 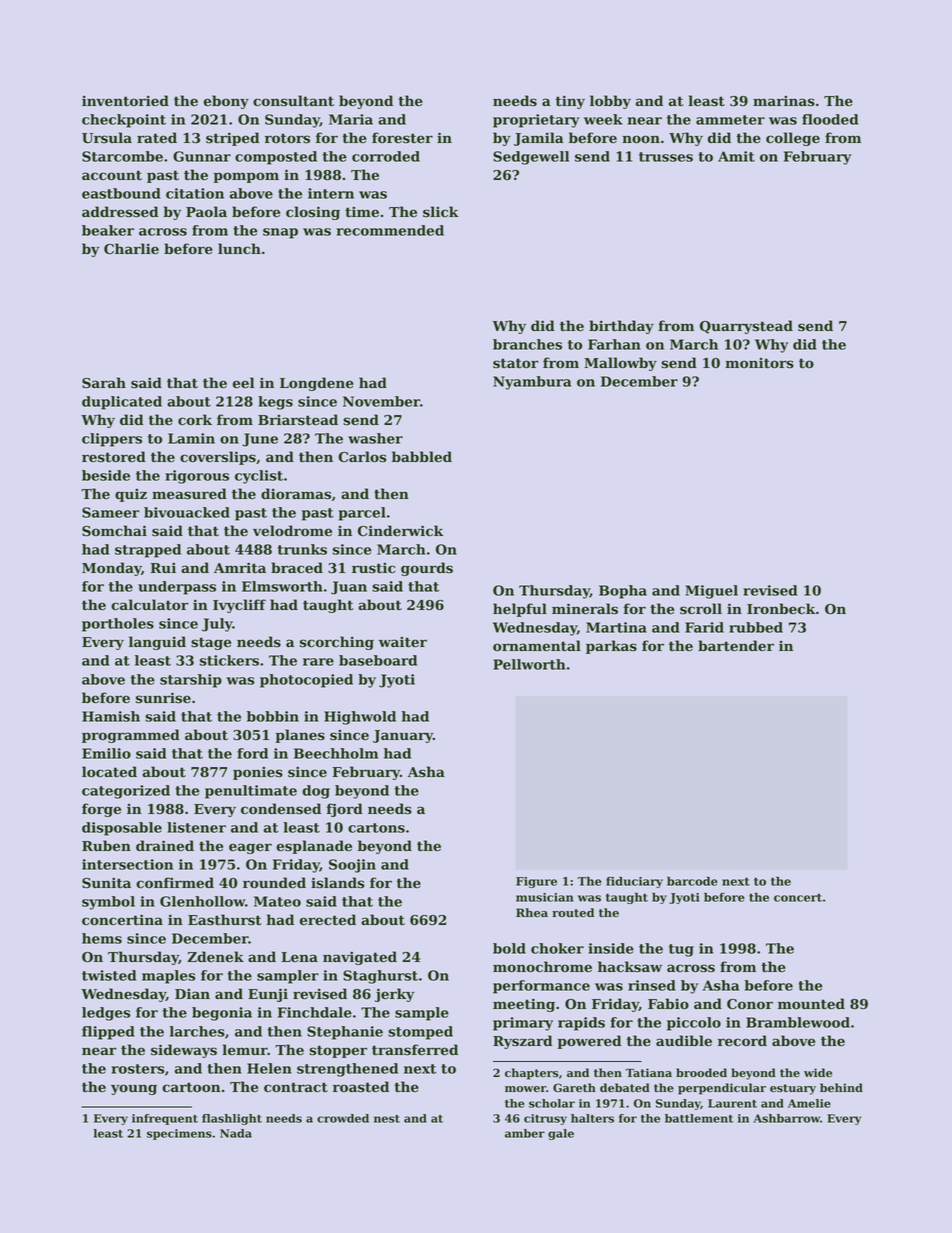 I want to click on November, so click(x=381, y=401).
